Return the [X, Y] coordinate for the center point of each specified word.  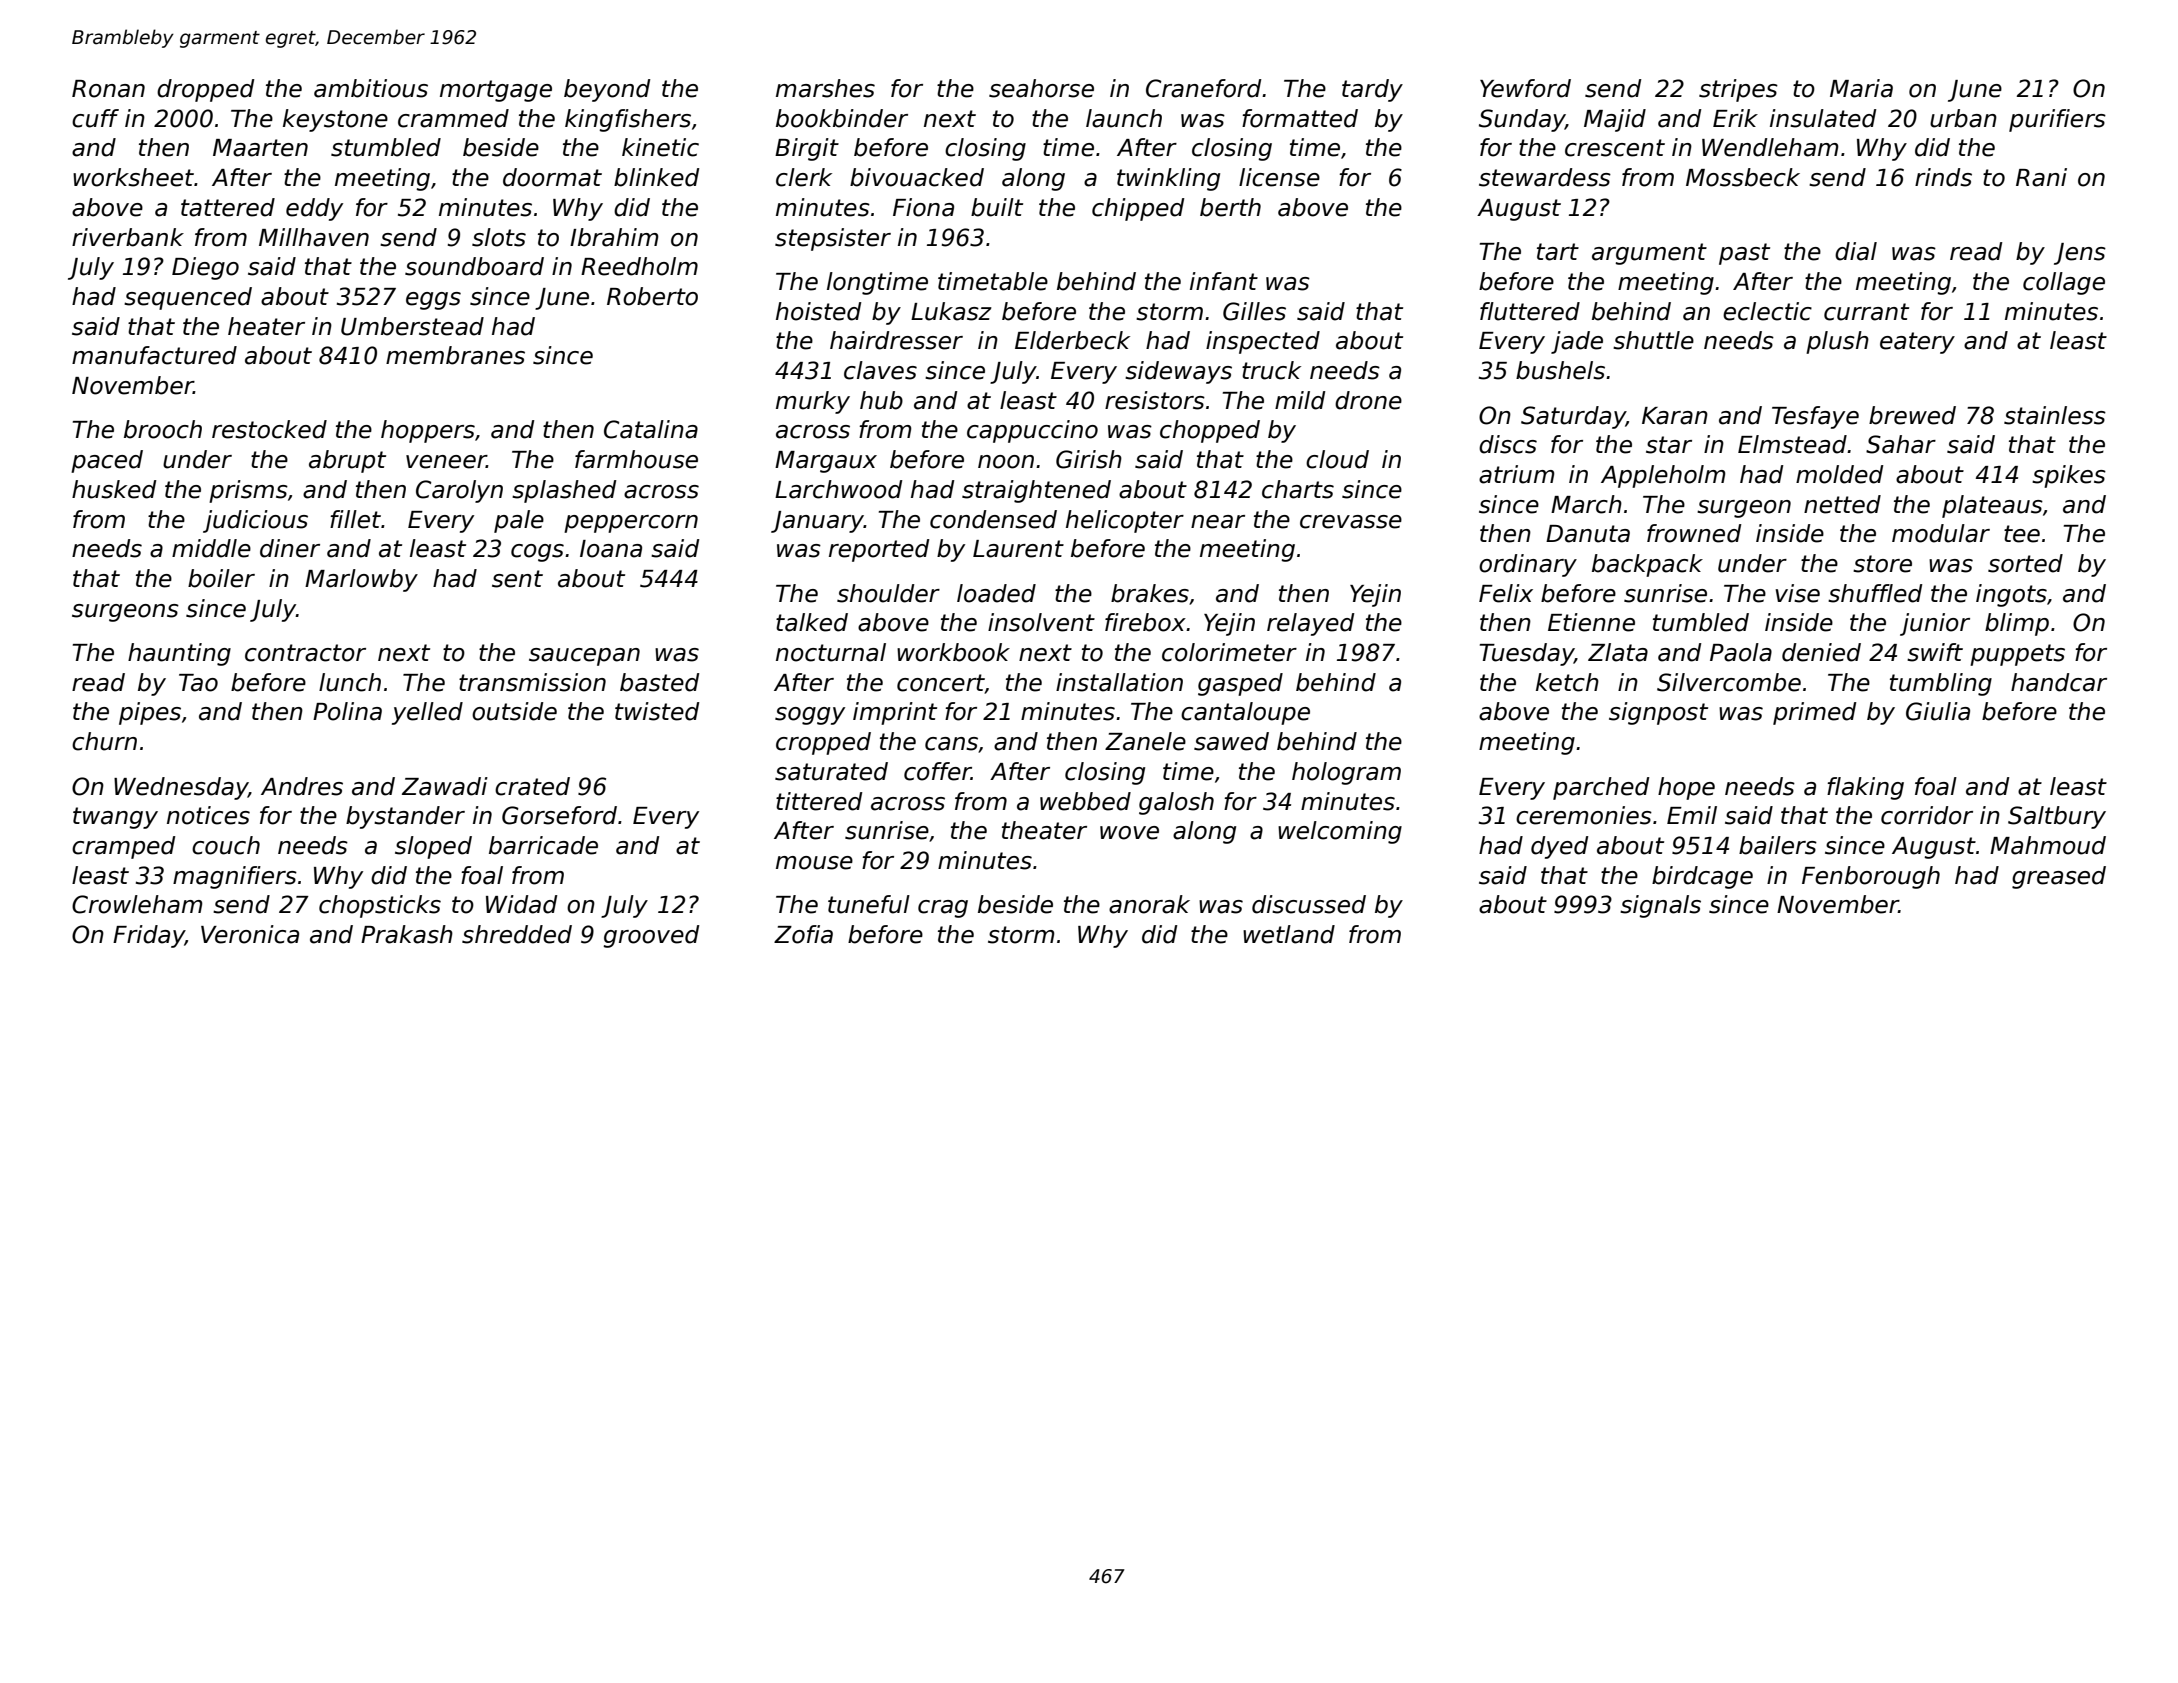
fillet [355, 519]
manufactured [154, 355]
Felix [1506, 593]
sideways [1178, 372]
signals [1660, 906]
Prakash [407, 934]
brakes [1150, 593]
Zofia [803, 934]
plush [1837, 342]
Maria [1861, 88]
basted [659, 682]
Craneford [1203, 88]
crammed [453, 118]
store [1882, 564]
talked [812, 622]
